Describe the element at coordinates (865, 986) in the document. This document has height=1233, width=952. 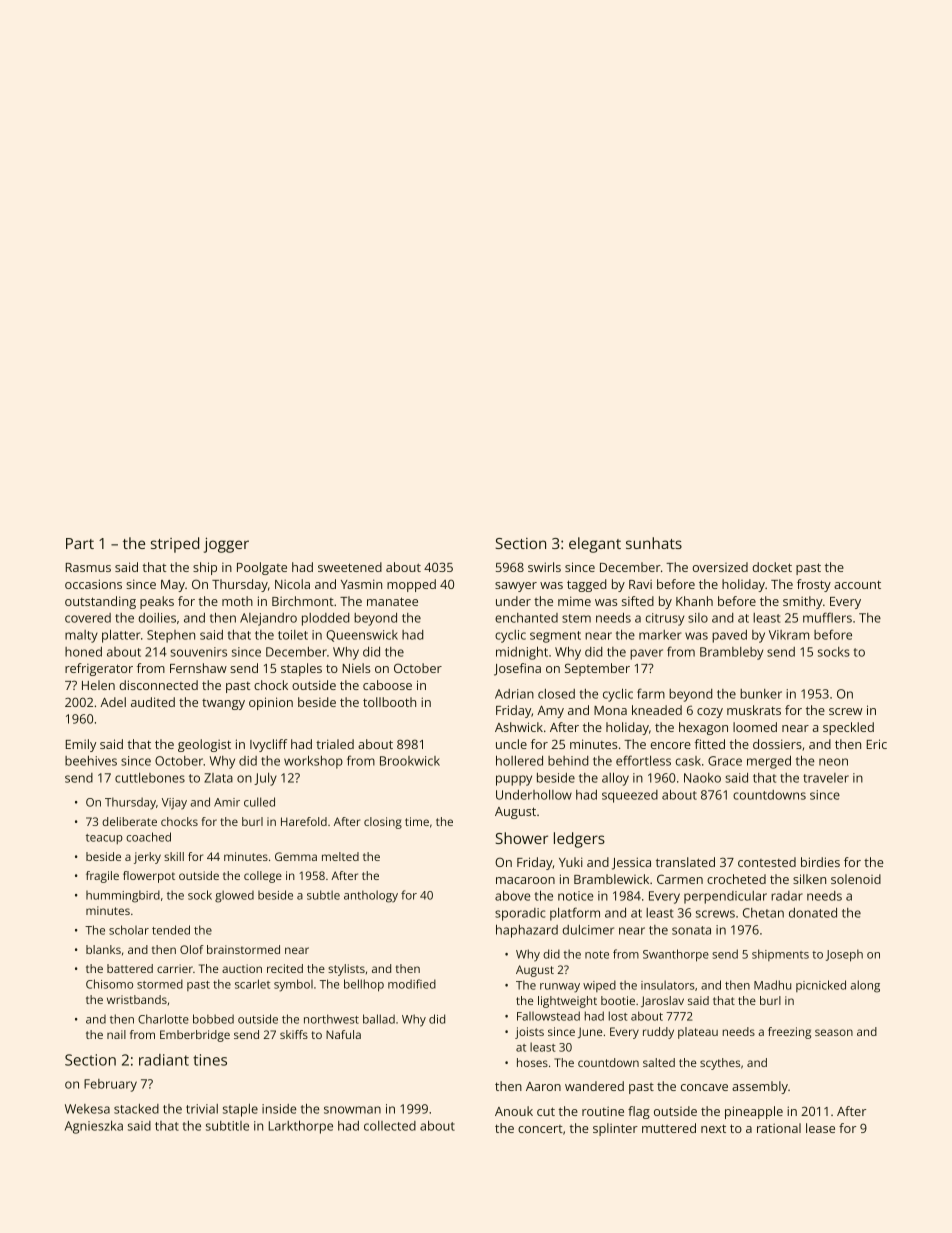
I see `along` at that location.
